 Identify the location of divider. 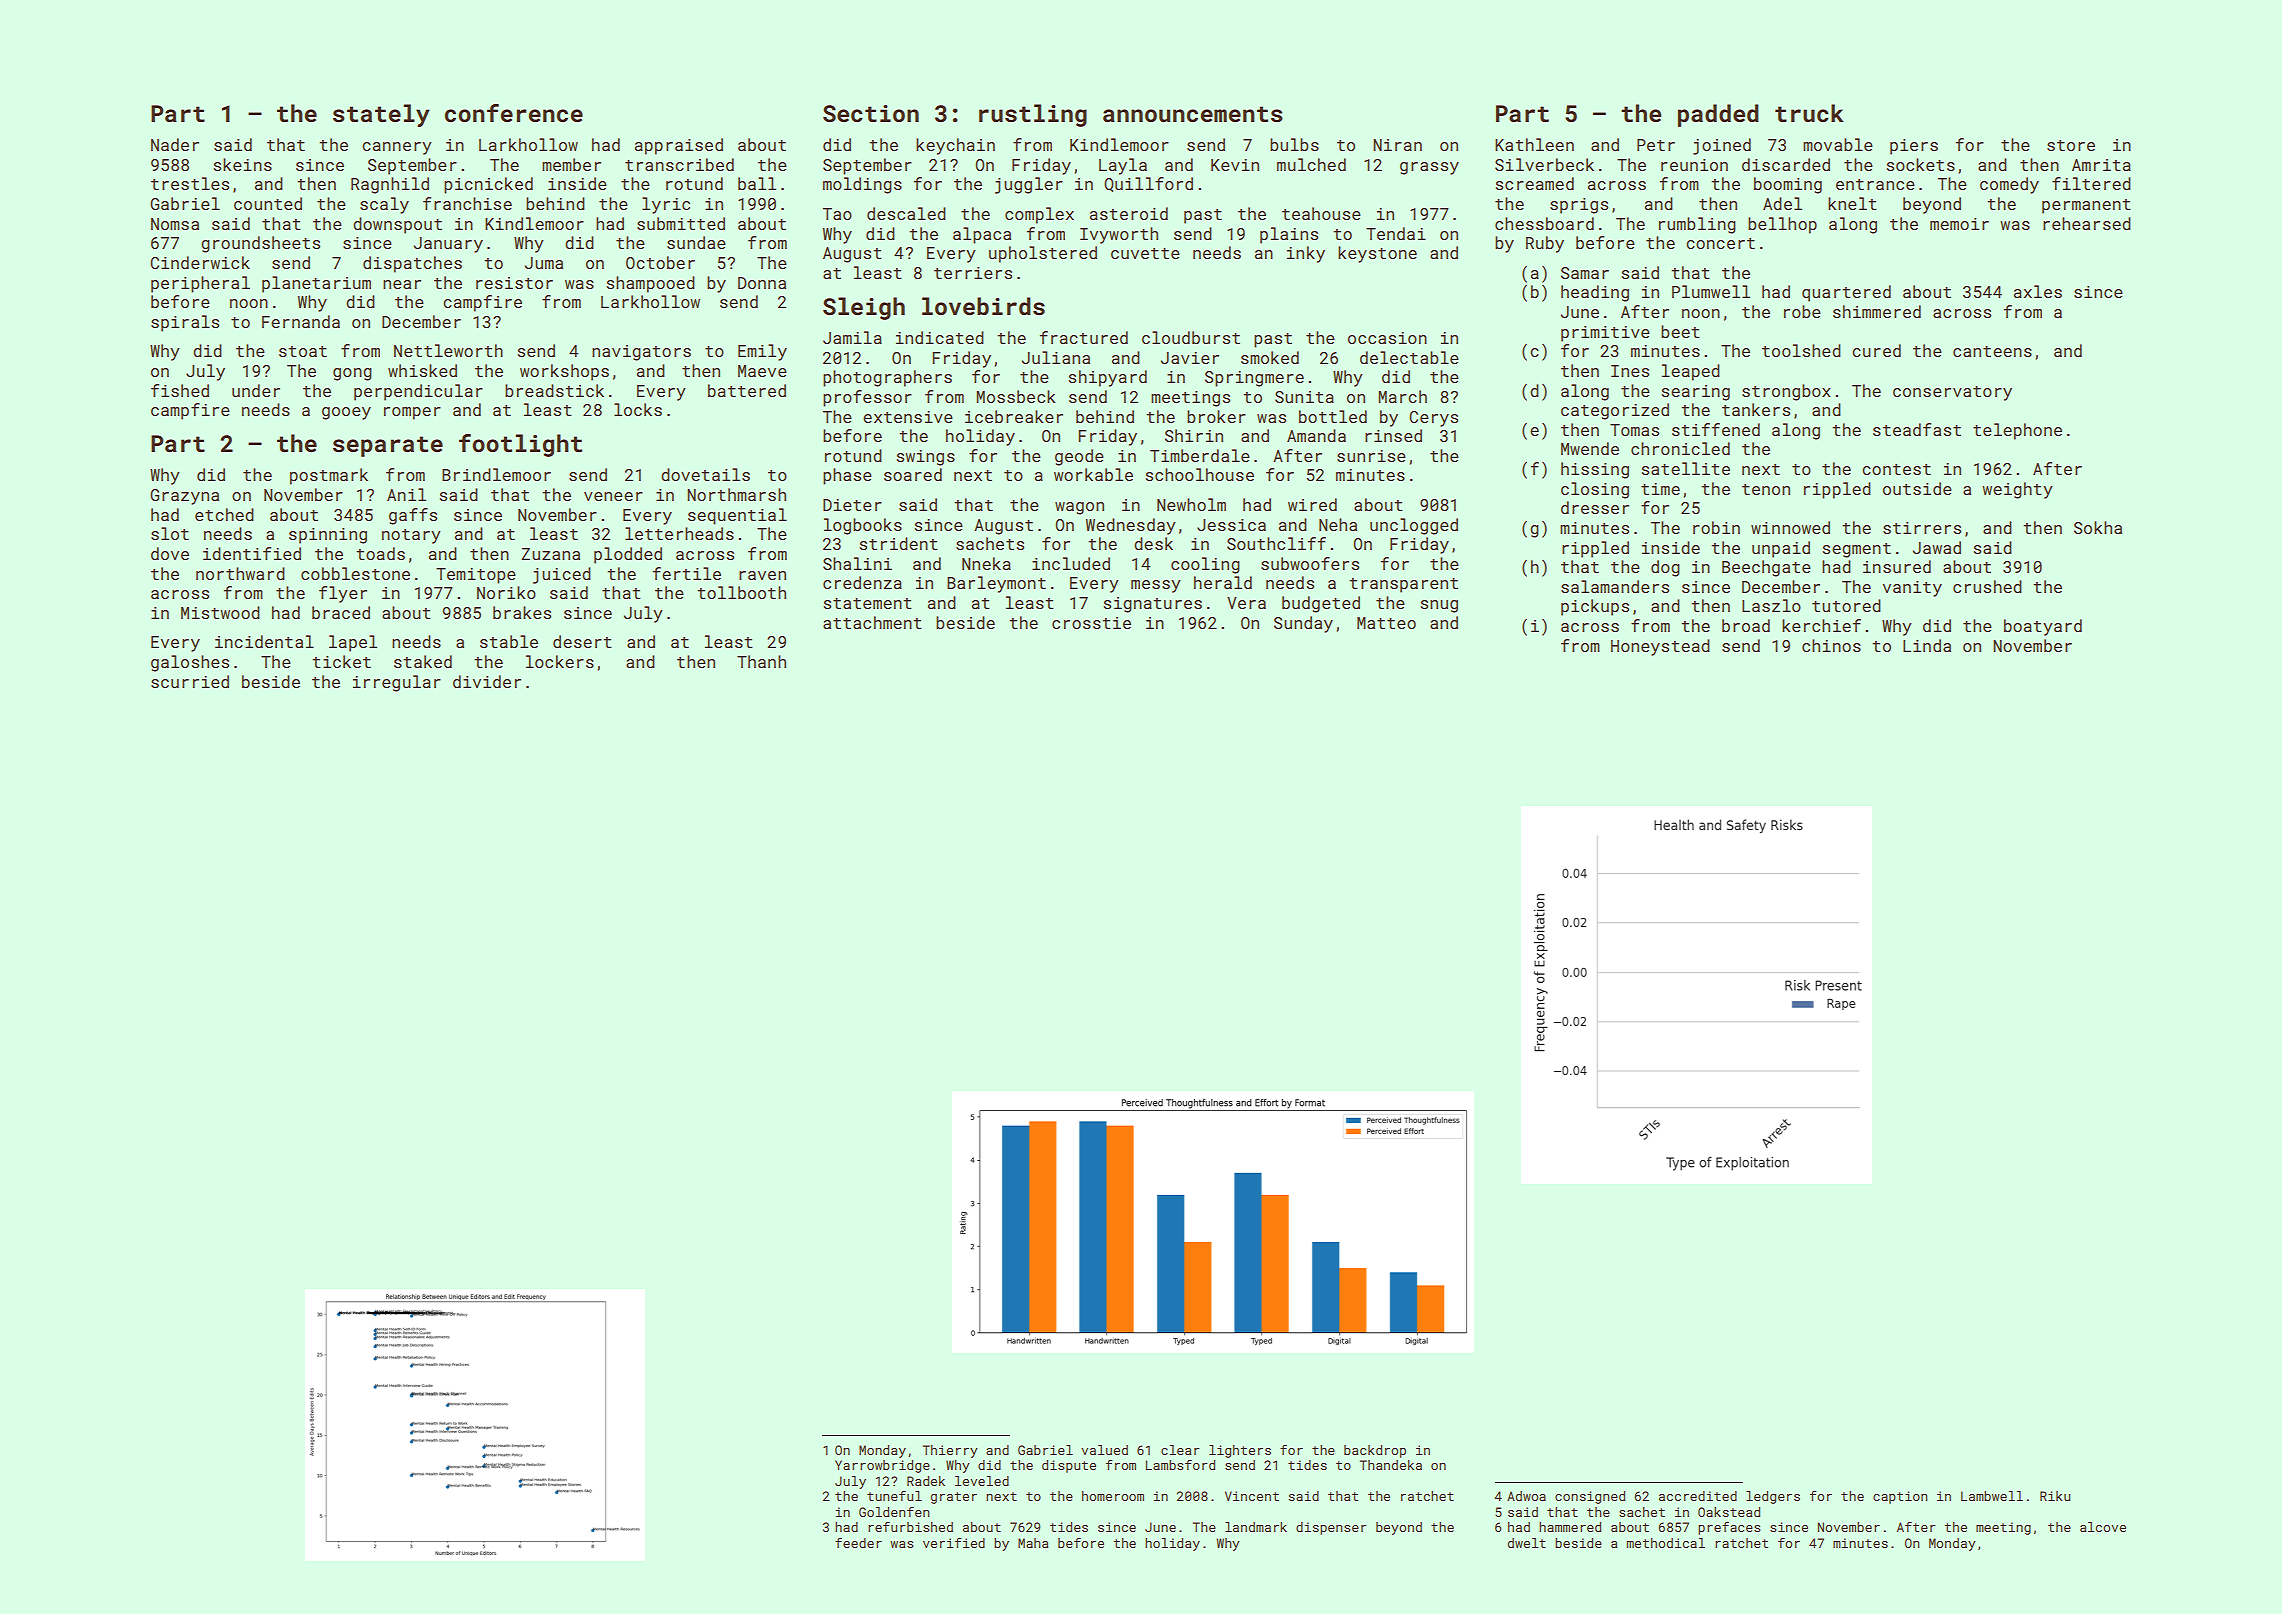
(487, 681).
